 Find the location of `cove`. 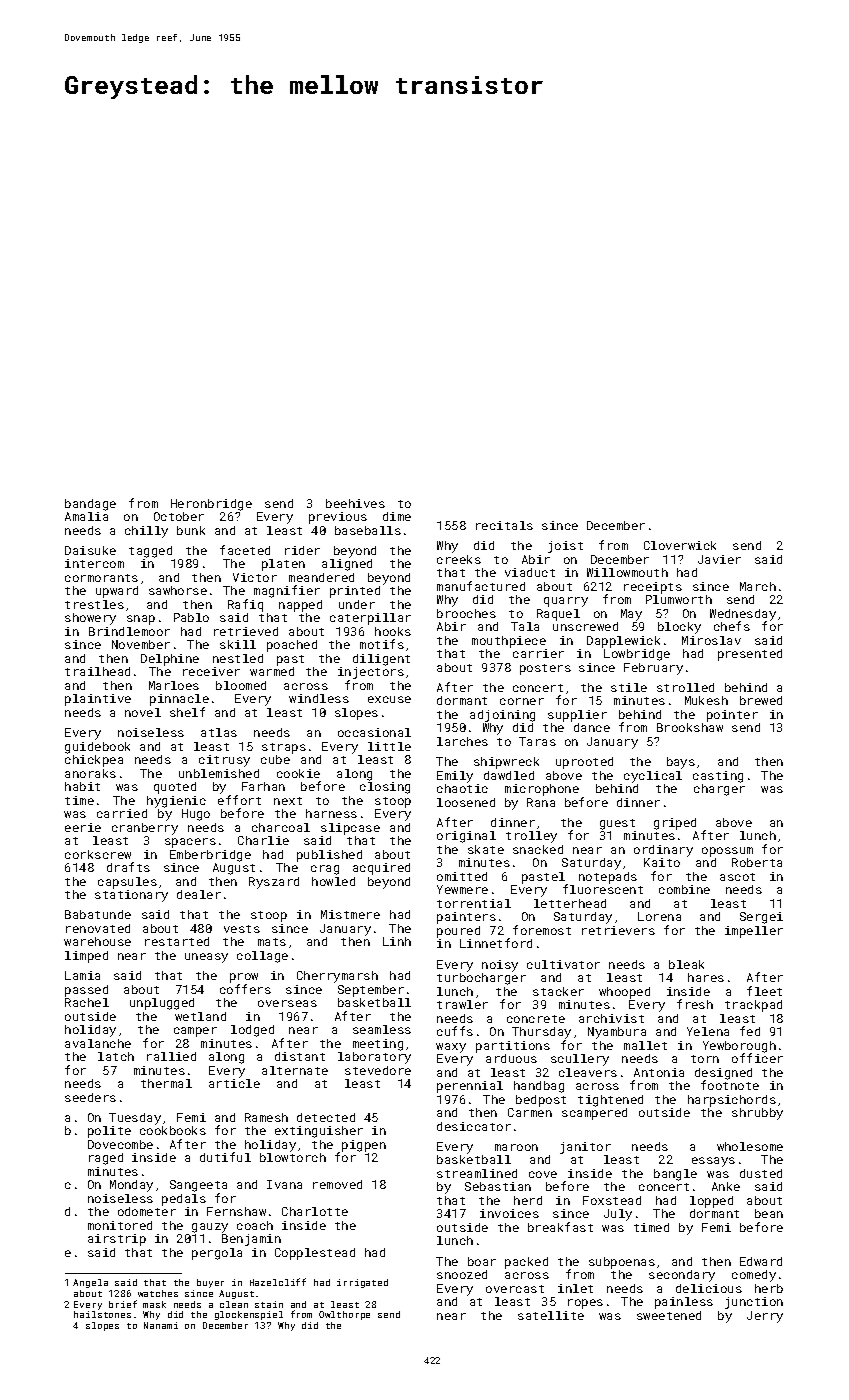

cove is located at coordinates (543, 1174).
